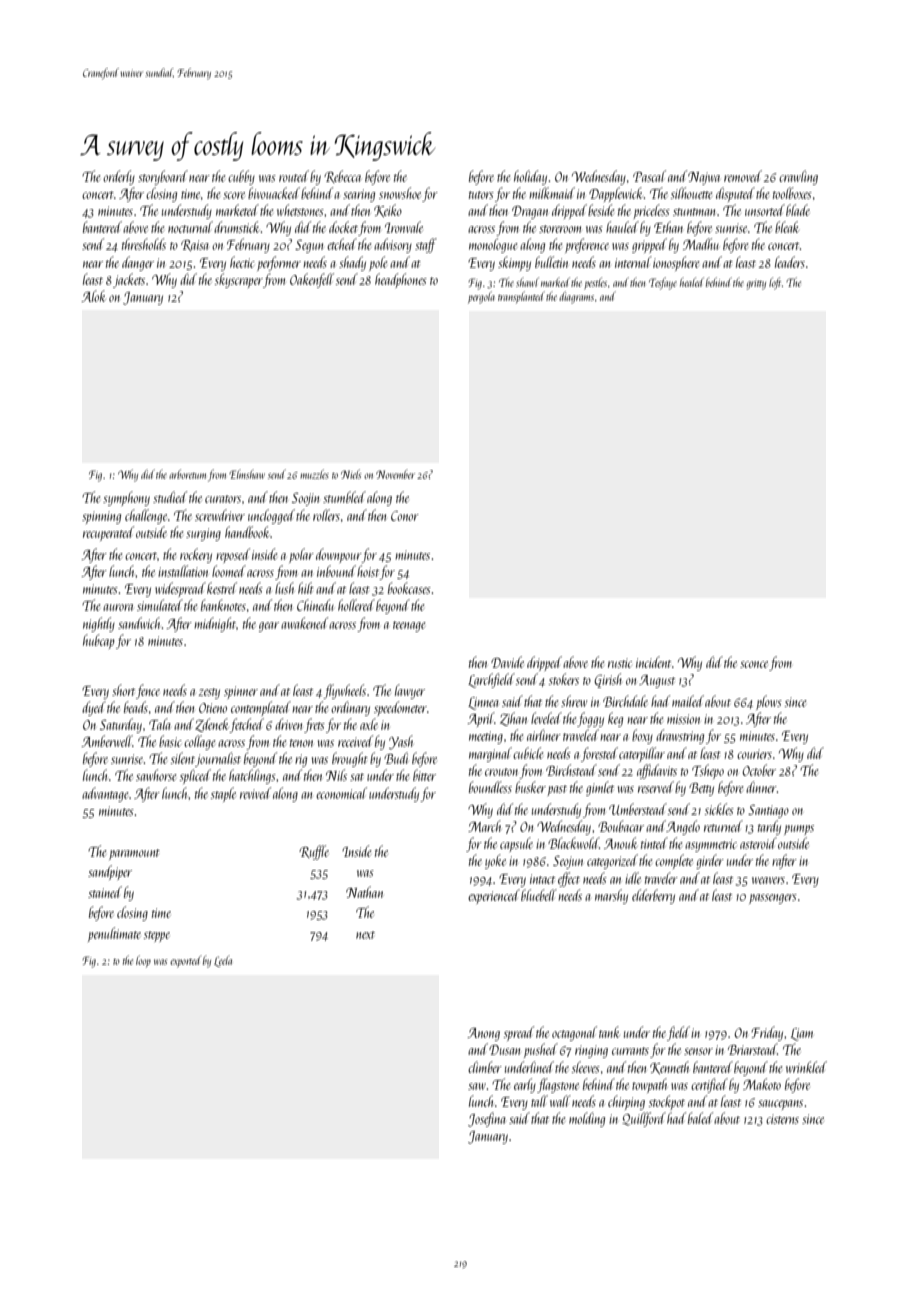 The height and width of the page is (1316, 908). Describe the element at coordinates (513, 719) in the page. I see `Zihan` at that location.
